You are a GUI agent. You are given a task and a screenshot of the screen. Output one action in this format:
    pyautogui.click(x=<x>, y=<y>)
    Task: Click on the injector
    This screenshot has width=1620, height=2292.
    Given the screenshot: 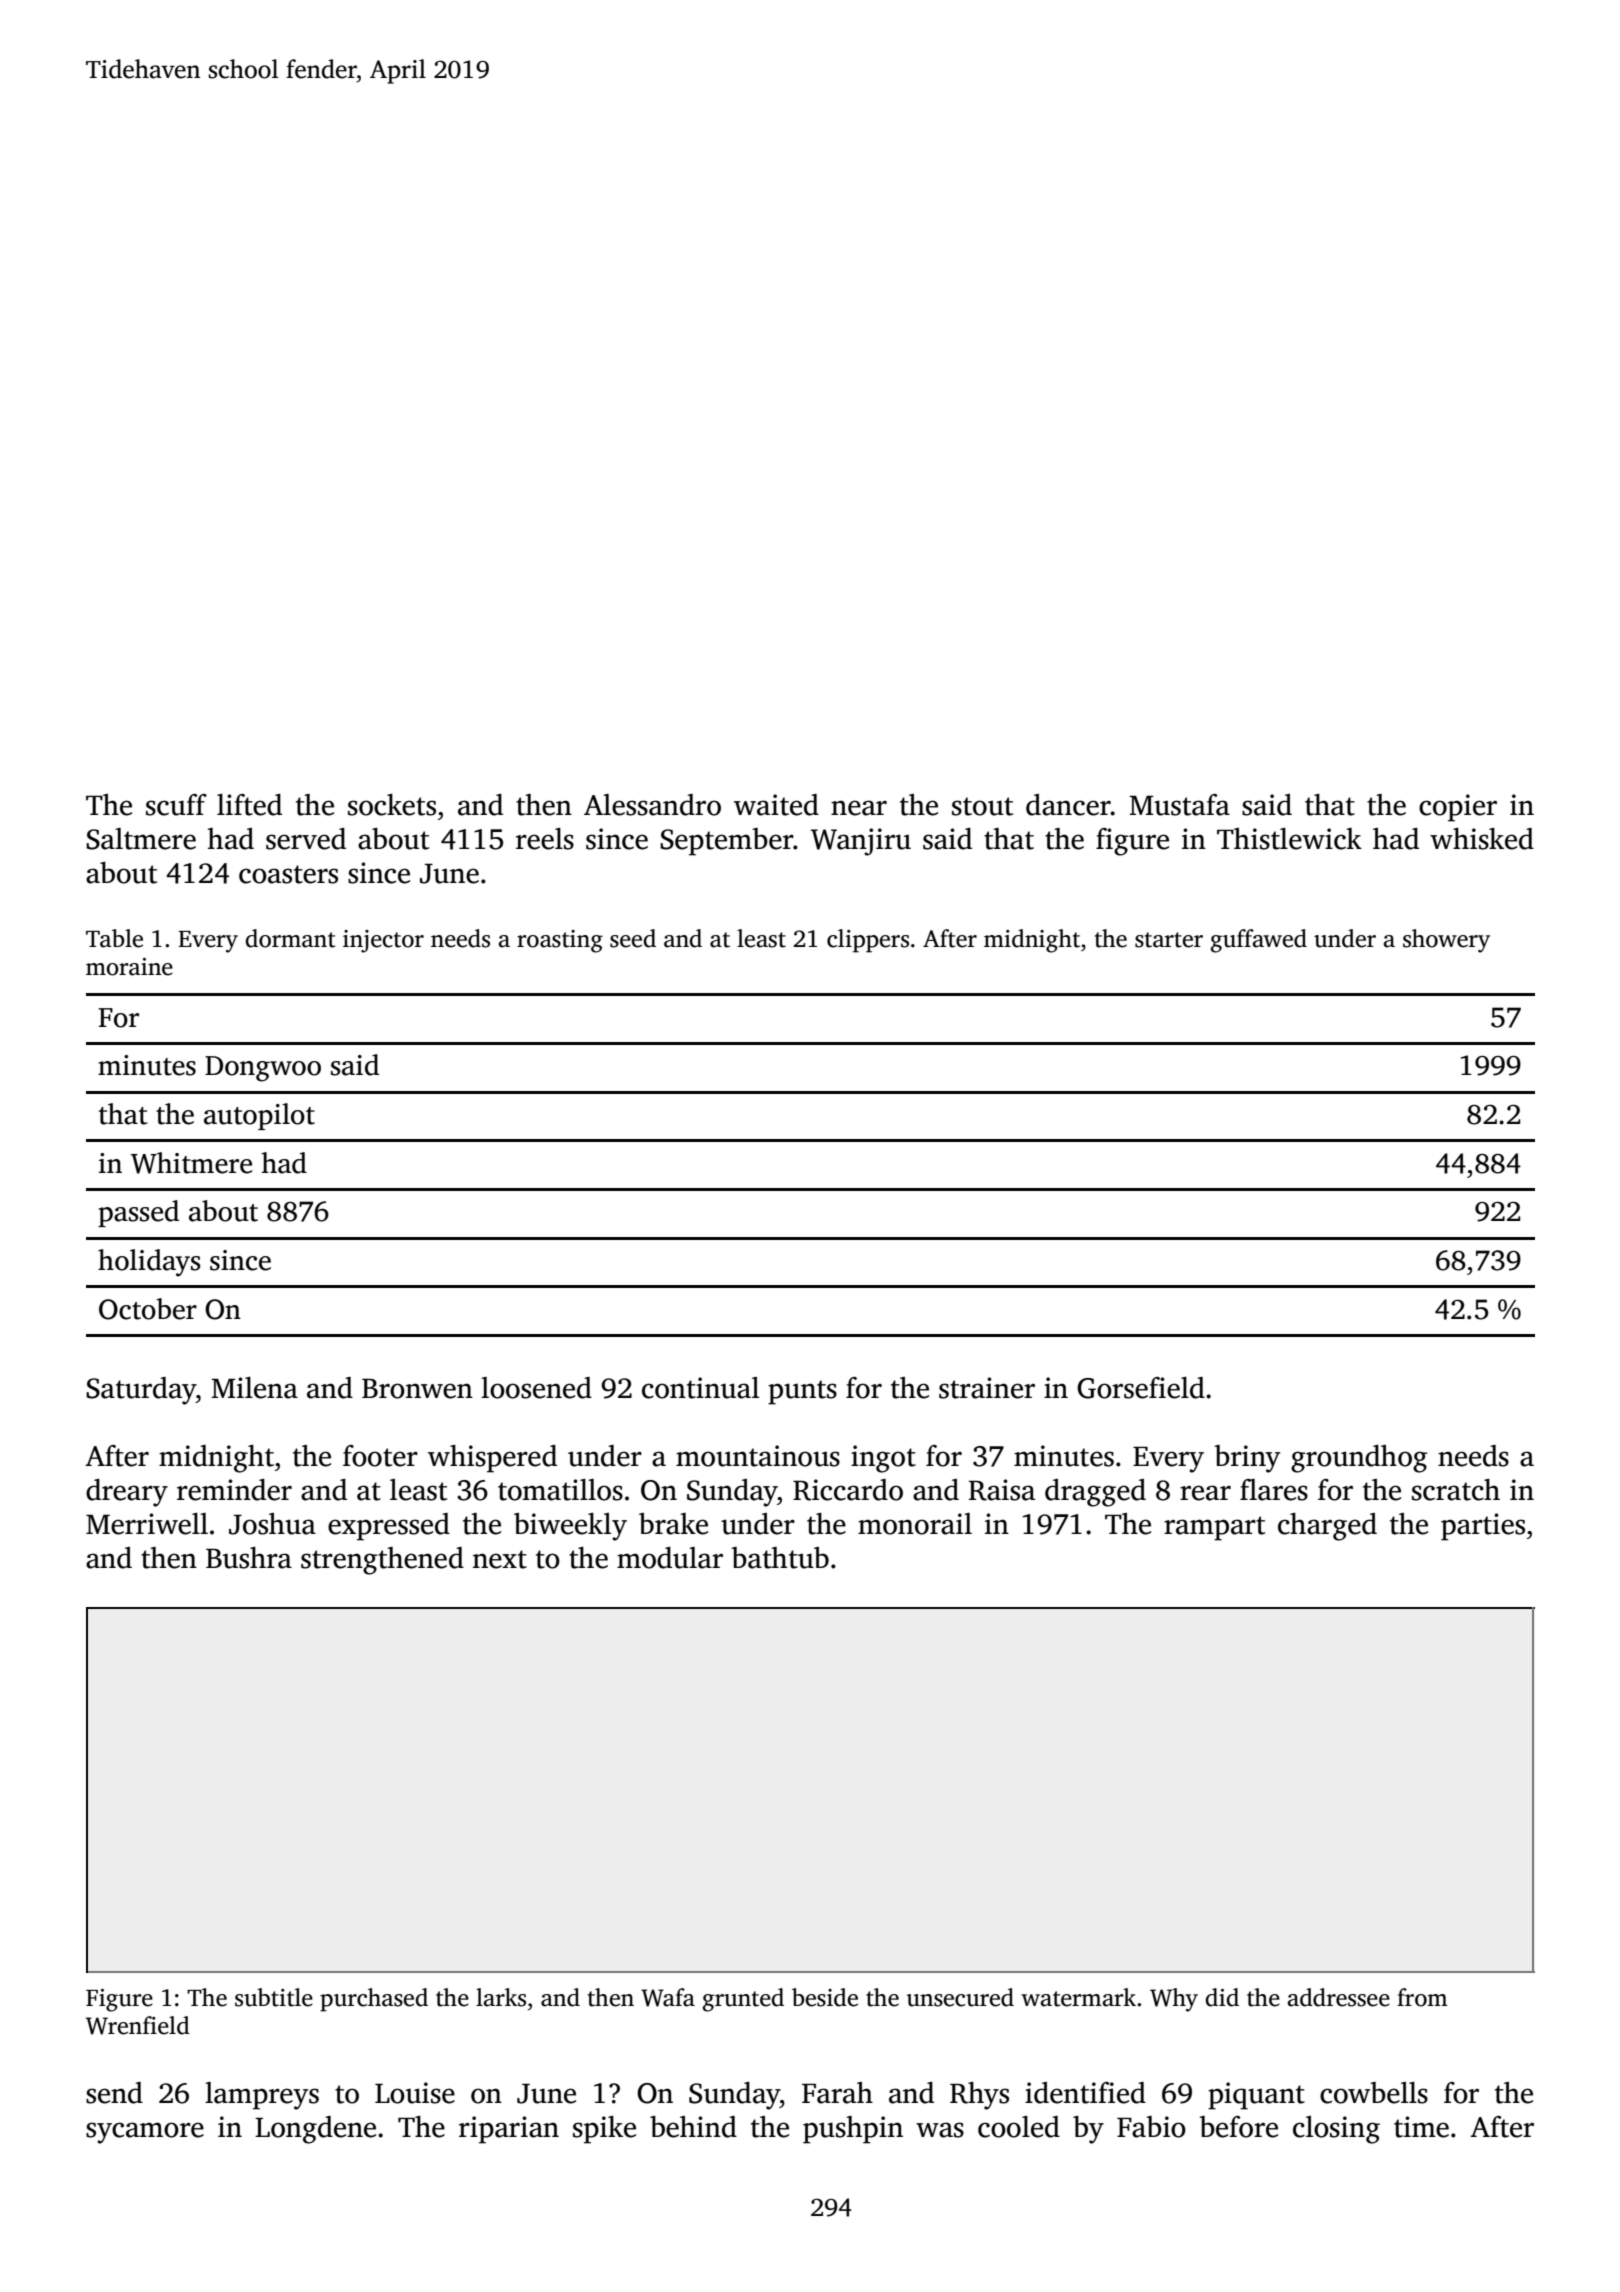 What is the action you would take?
    pyautogui.click(x=383, y=941)
